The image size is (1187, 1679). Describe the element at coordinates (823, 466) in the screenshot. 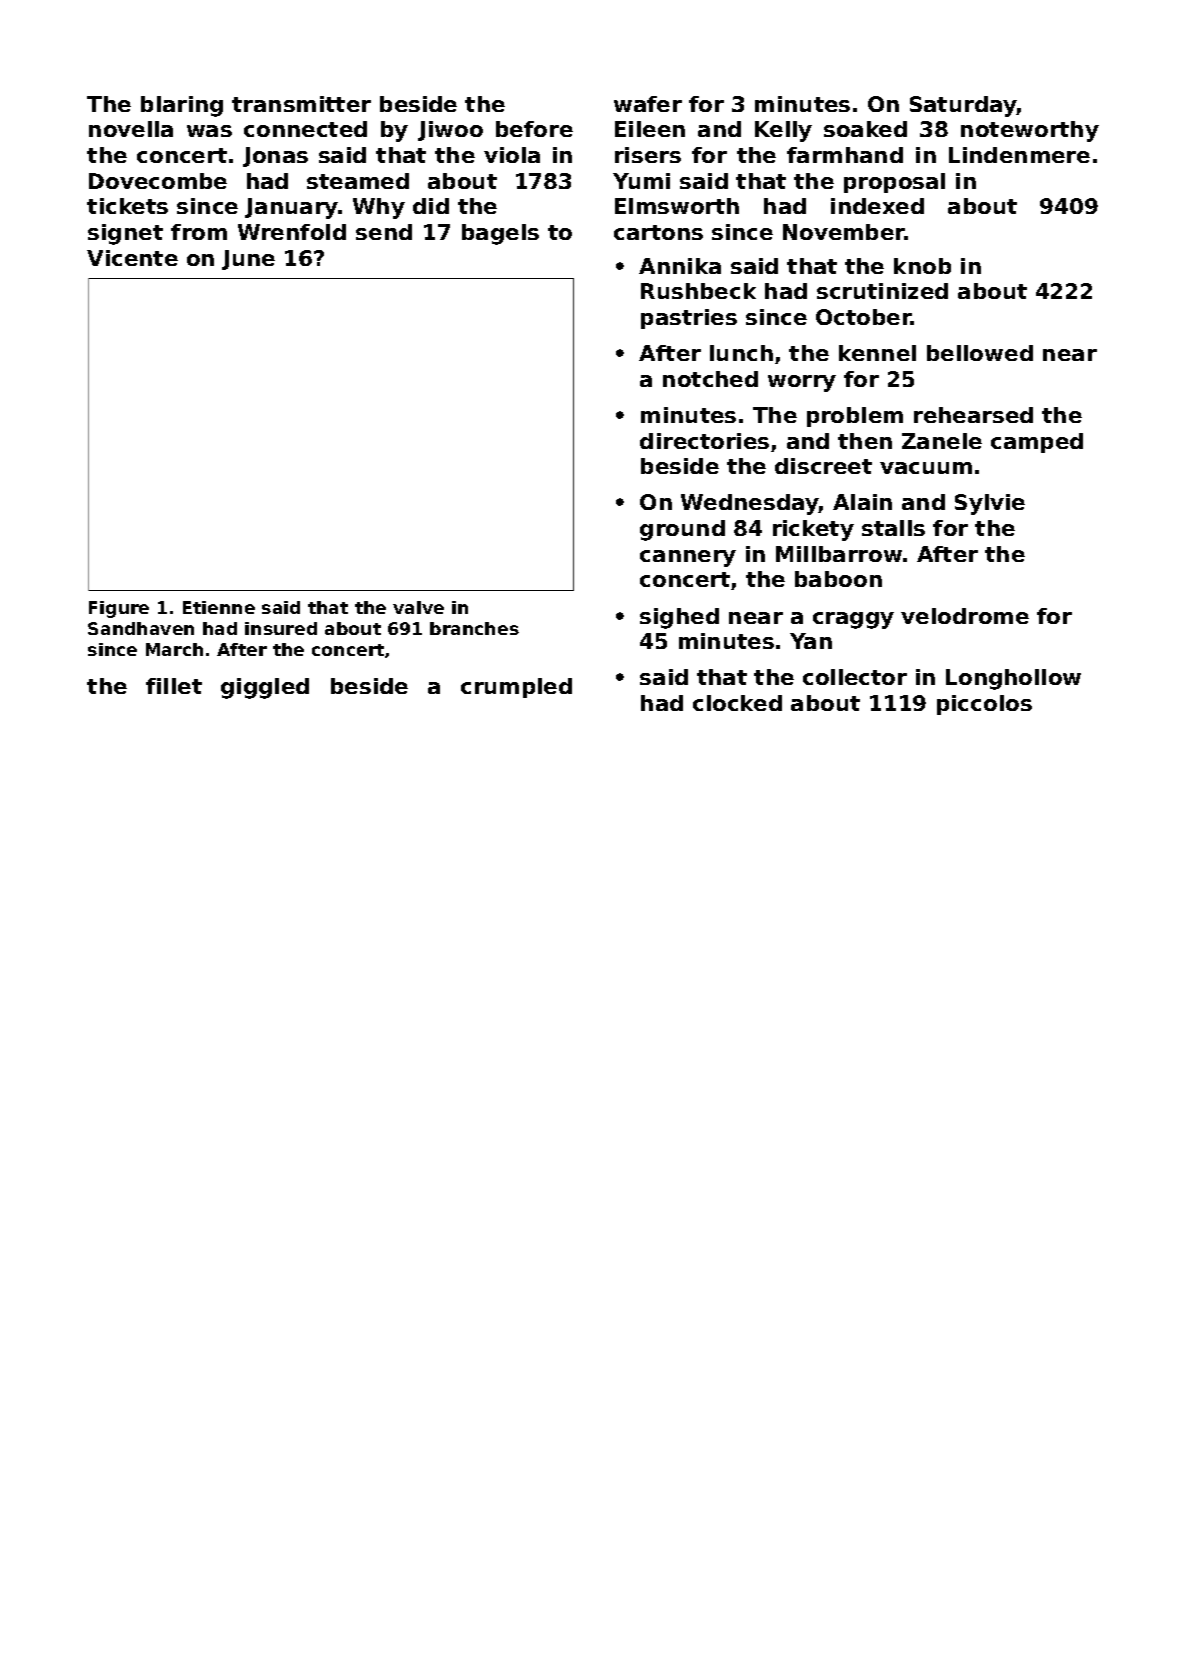

I see `discreet` at that location.
